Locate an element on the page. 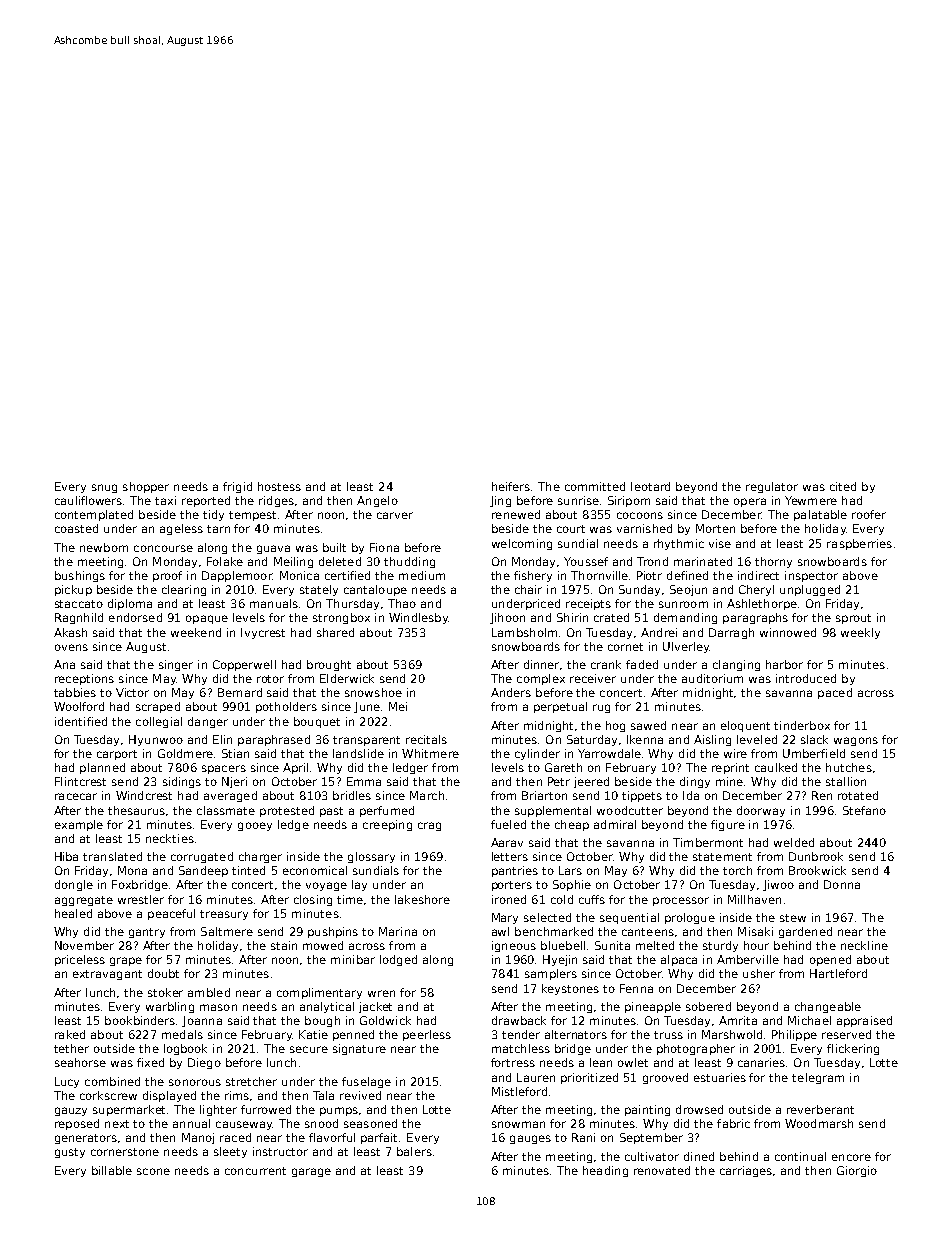  complex is located at coordinates (541, 679).
